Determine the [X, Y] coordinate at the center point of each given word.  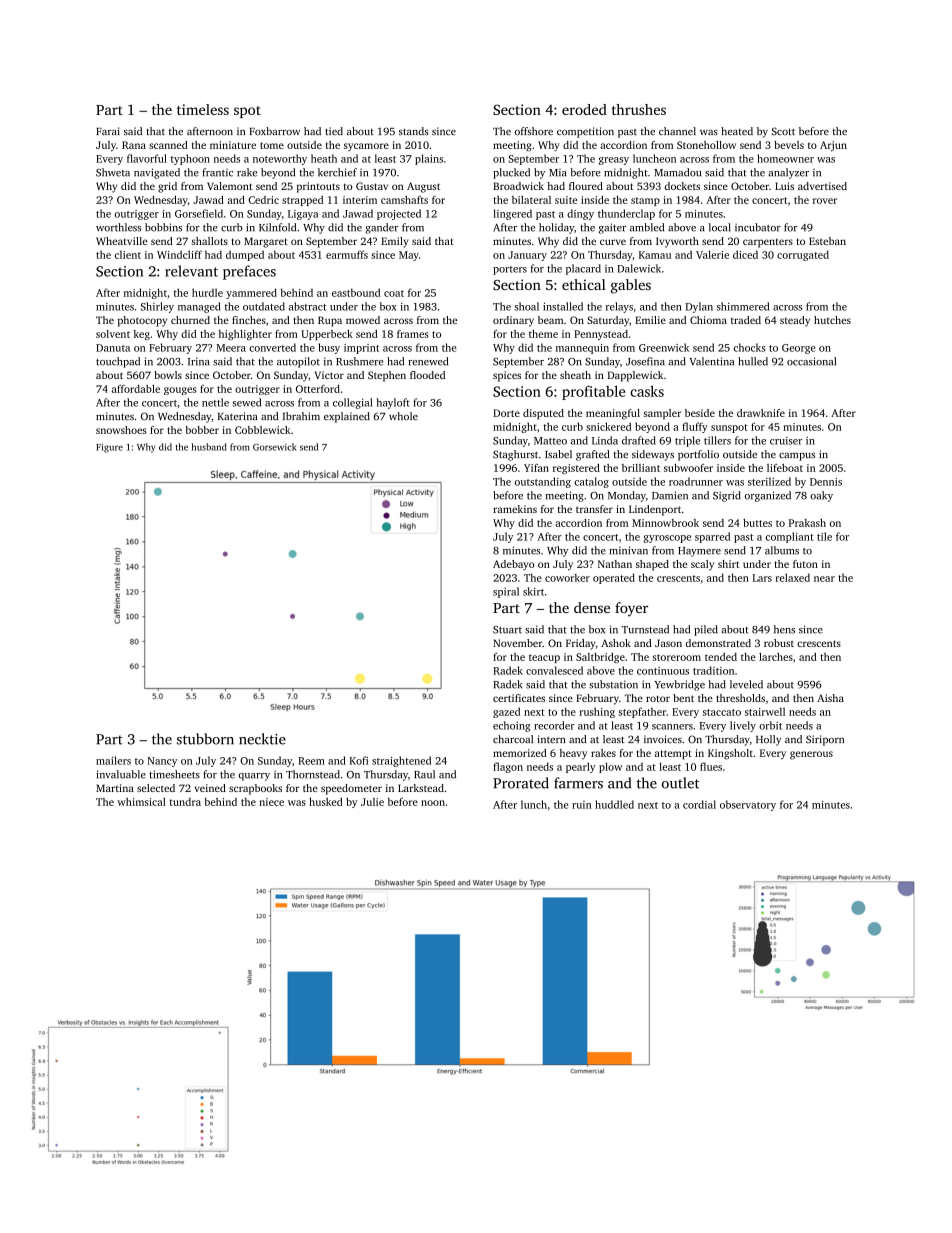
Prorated [521, 783]
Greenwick [664, 347]
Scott [783, 131]
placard [583, 269]
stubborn [205, 739]
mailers [113, 760]
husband [209, 447]
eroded [584, 109]
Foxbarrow [275, 131]
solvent [113, 334]
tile [824, 536]
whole [403, 416]
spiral [506, 592]
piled [706, 630]
